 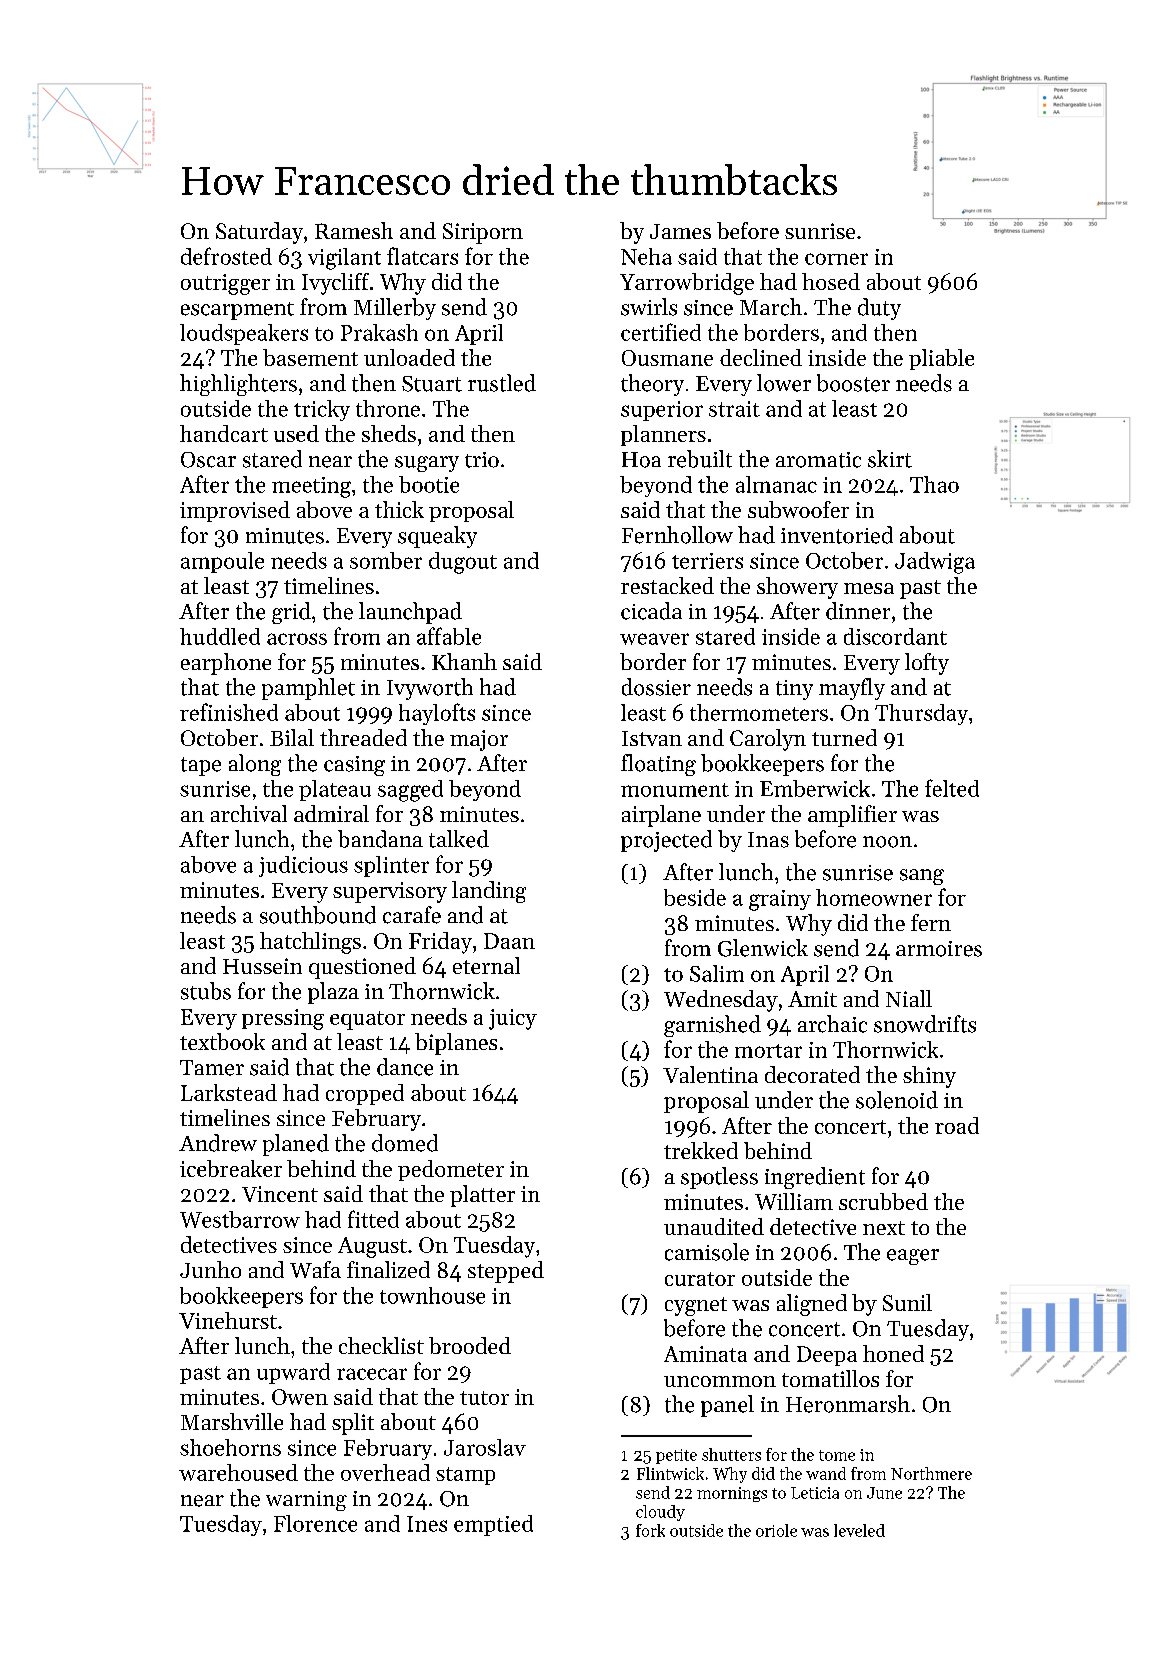 What do you see at coordinates (249, 813) in the image?
I see `archival` at bounding box center [249, 813].
